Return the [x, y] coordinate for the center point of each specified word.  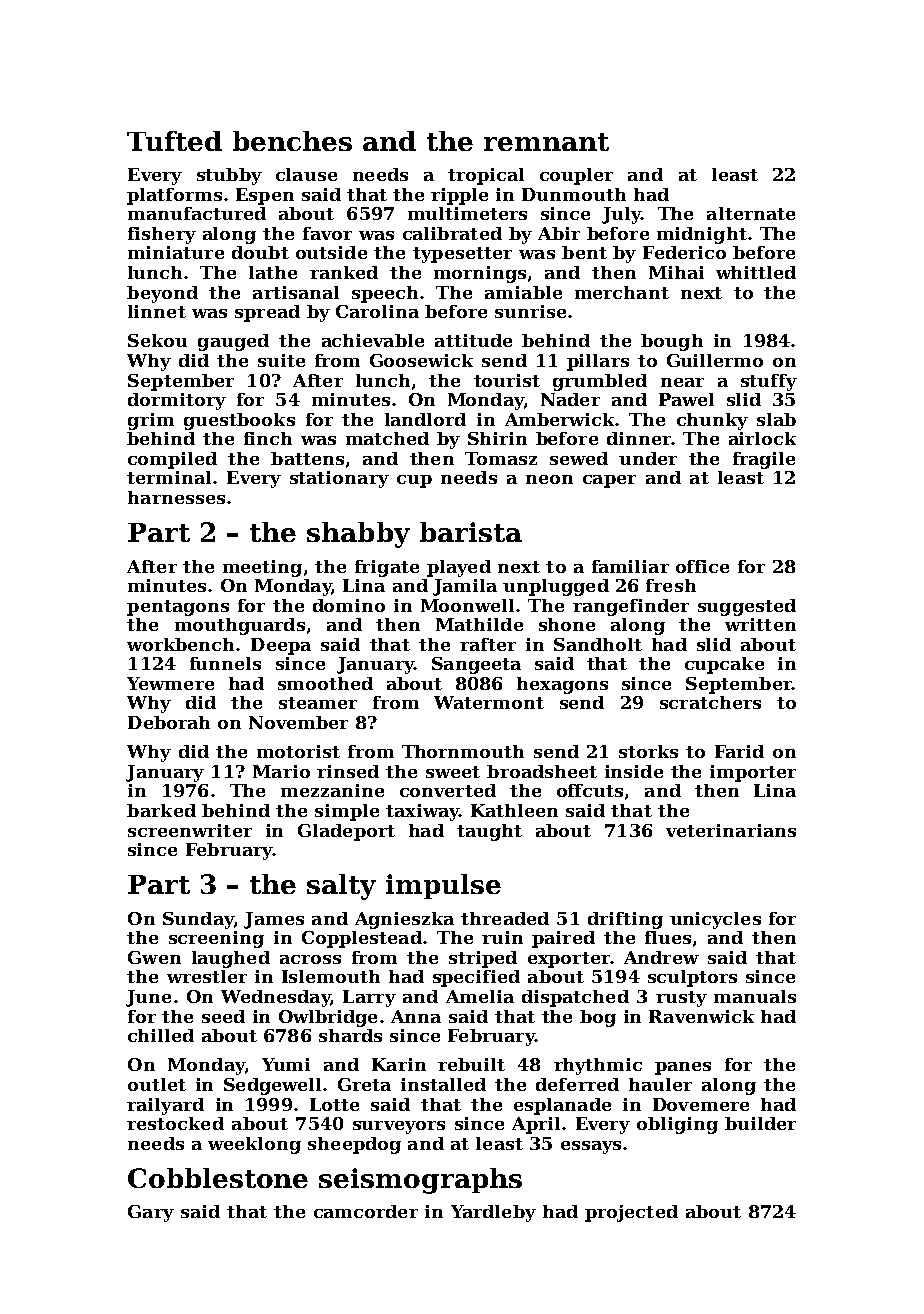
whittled [756, 272]
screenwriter [190, 830]
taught [489, 832]
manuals [755, 996]
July [621, 215]
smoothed [325, 683]
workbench [180, 644]
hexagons [562, 685]
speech [385, 294]
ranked [344, 272]
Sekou [157, 340]
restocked [175, 1123]
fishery [162, 235]
